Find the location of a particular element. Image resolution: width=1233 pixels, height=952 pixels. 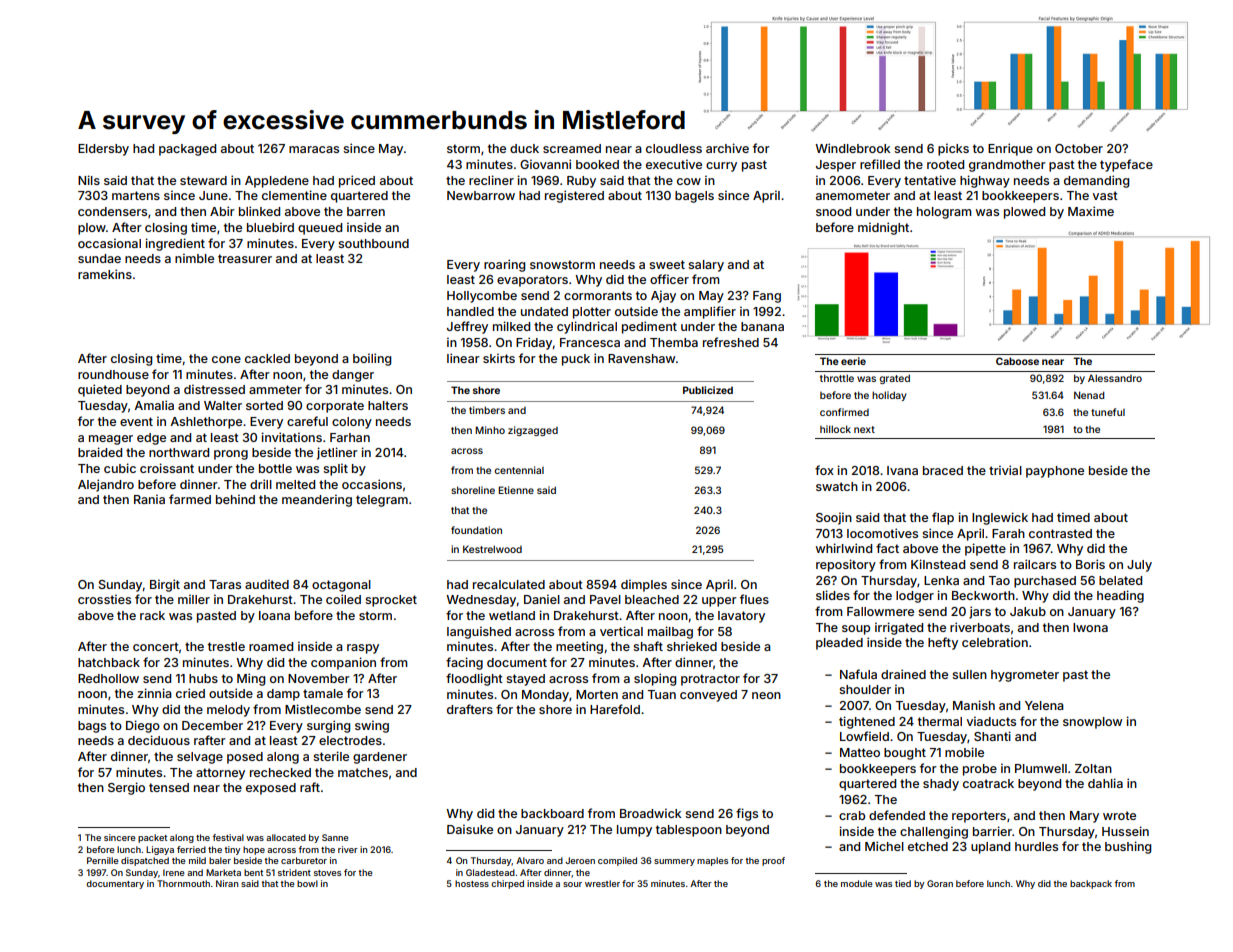

Etienne is located at coordinates (516, 490).
